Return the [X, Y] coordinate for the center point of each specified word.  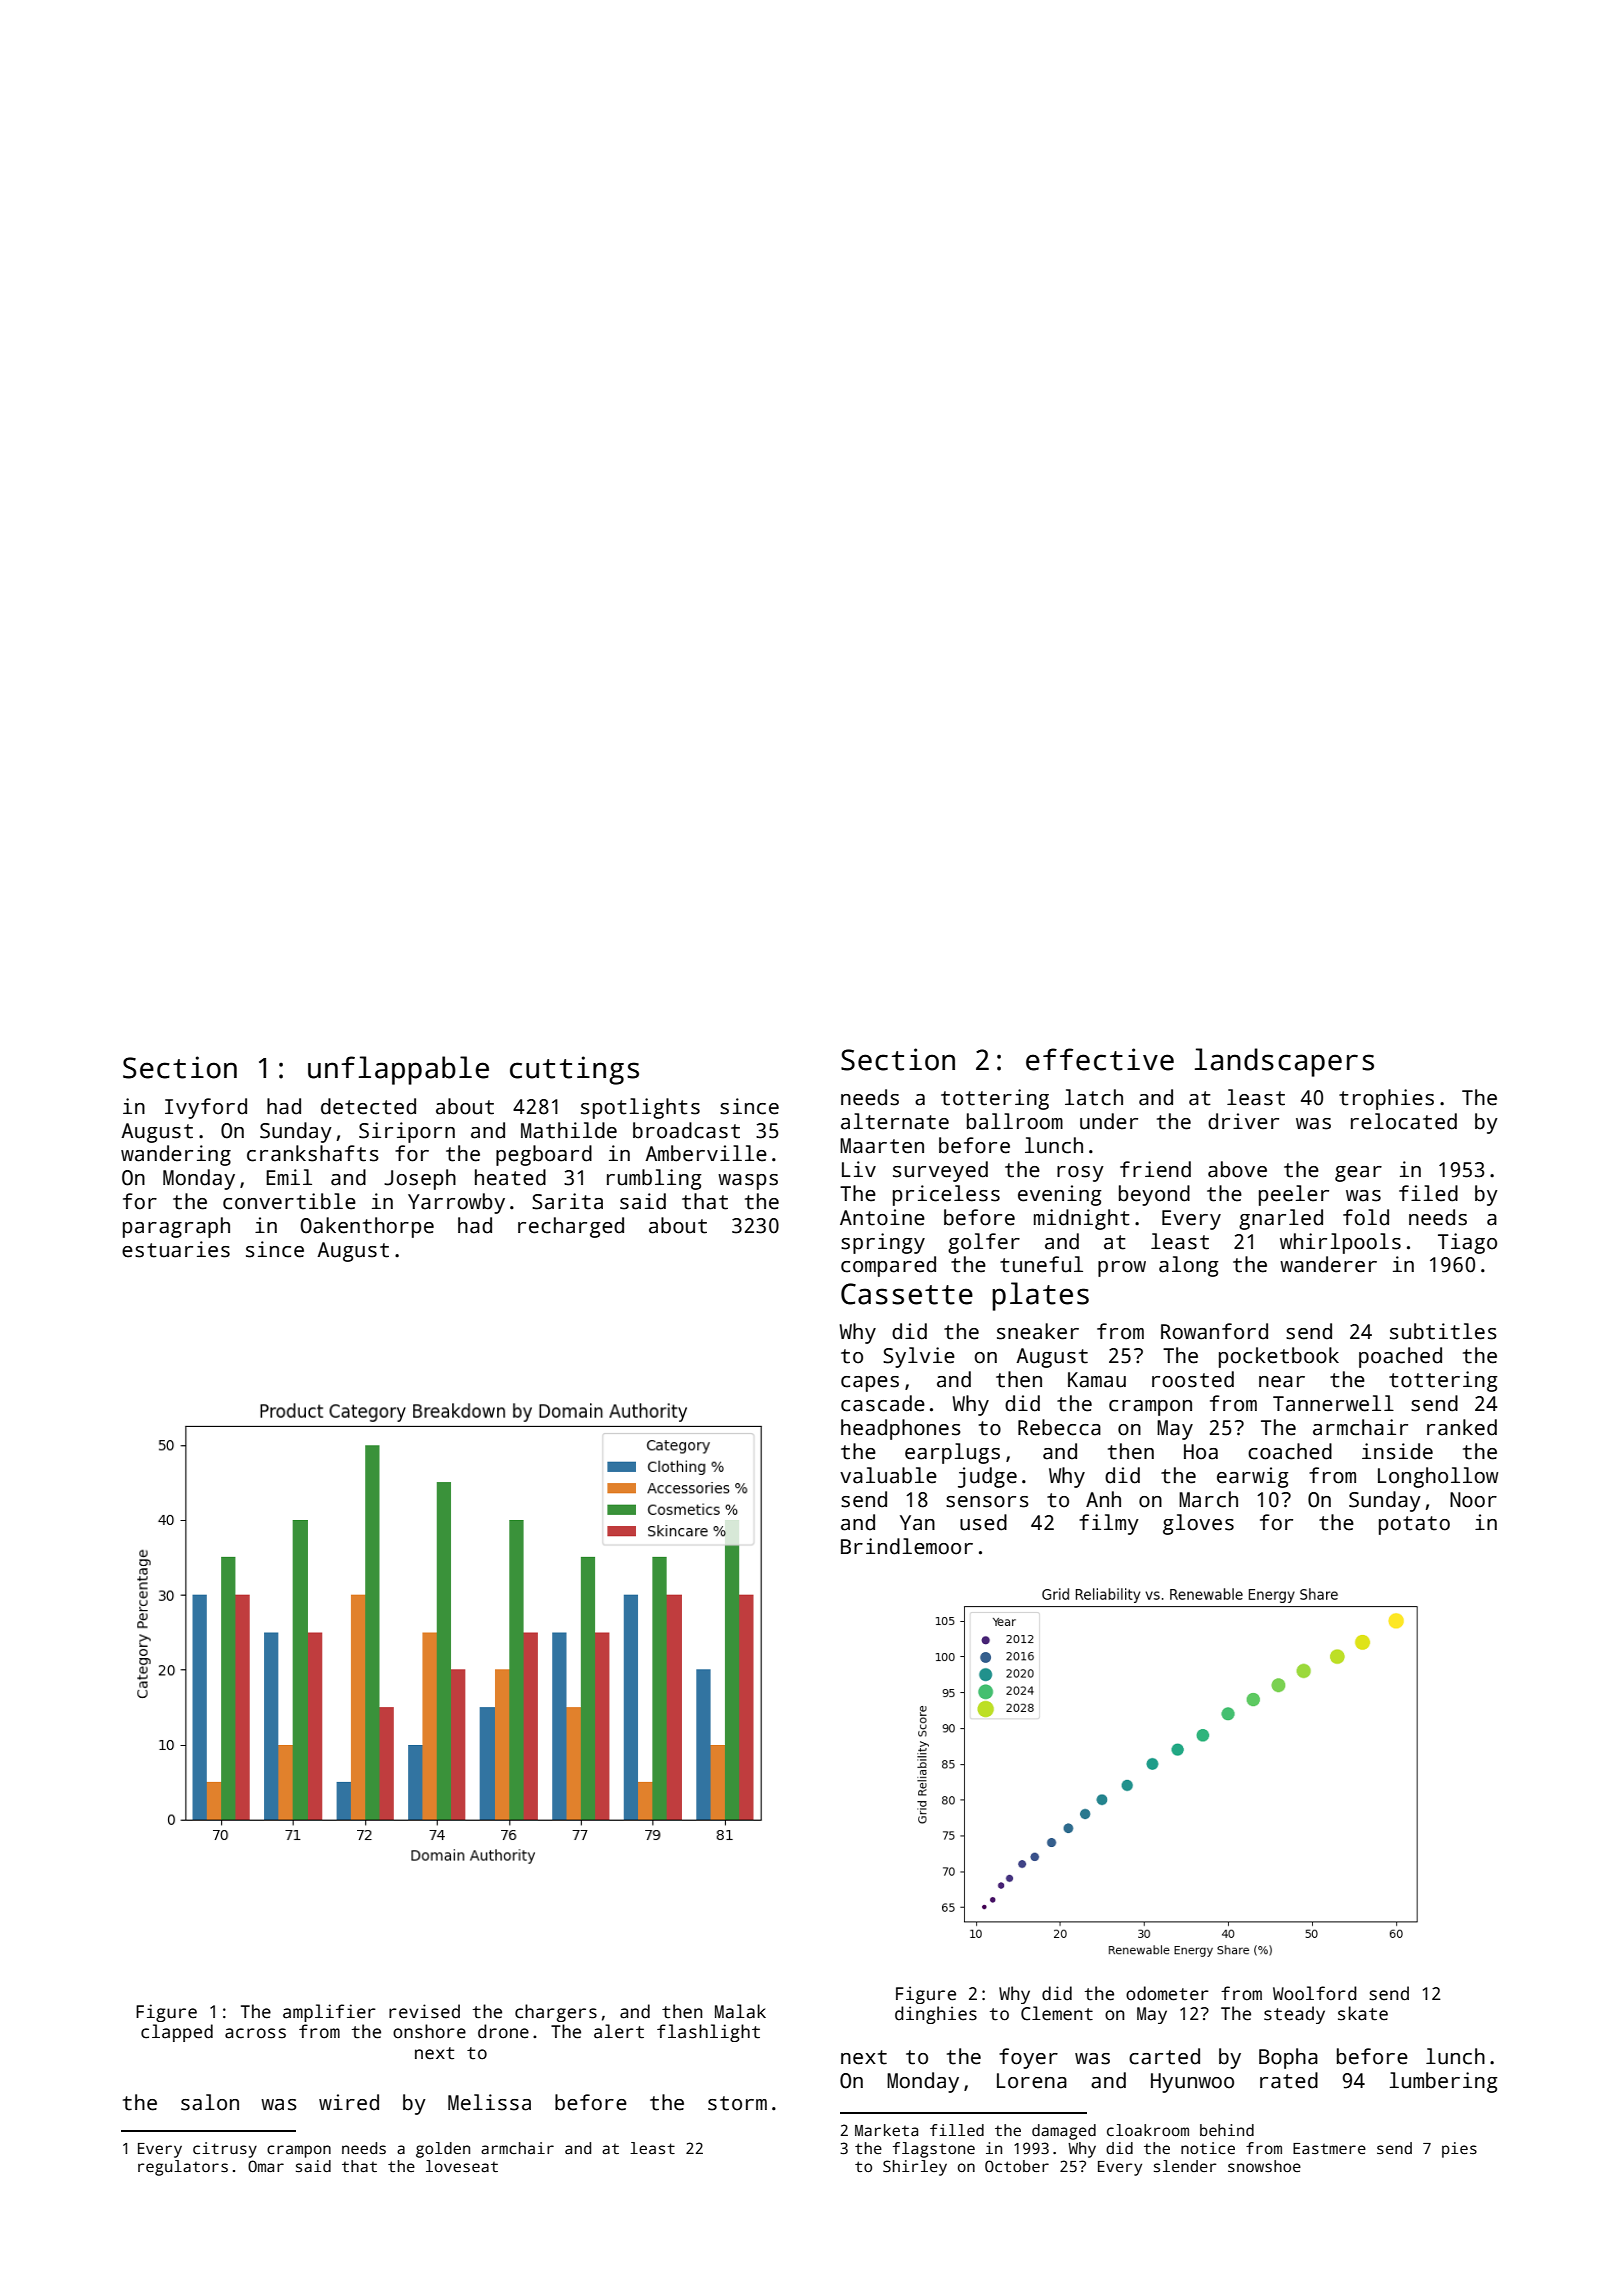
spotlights [640, 1108]
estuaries [176, 1249]
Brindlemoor [907, 1546]
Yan [917, 1523]
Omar [266, 2166]
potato [1414, 1525]
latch [1094, 1097]
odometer [1167, 1993]
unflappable [398, 1070]
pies [1459, 2150]
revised [424, 2011]
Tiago [1467, 1243]
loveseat [462, 2166]
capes [870, 1384]
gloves [1198, 1524]
